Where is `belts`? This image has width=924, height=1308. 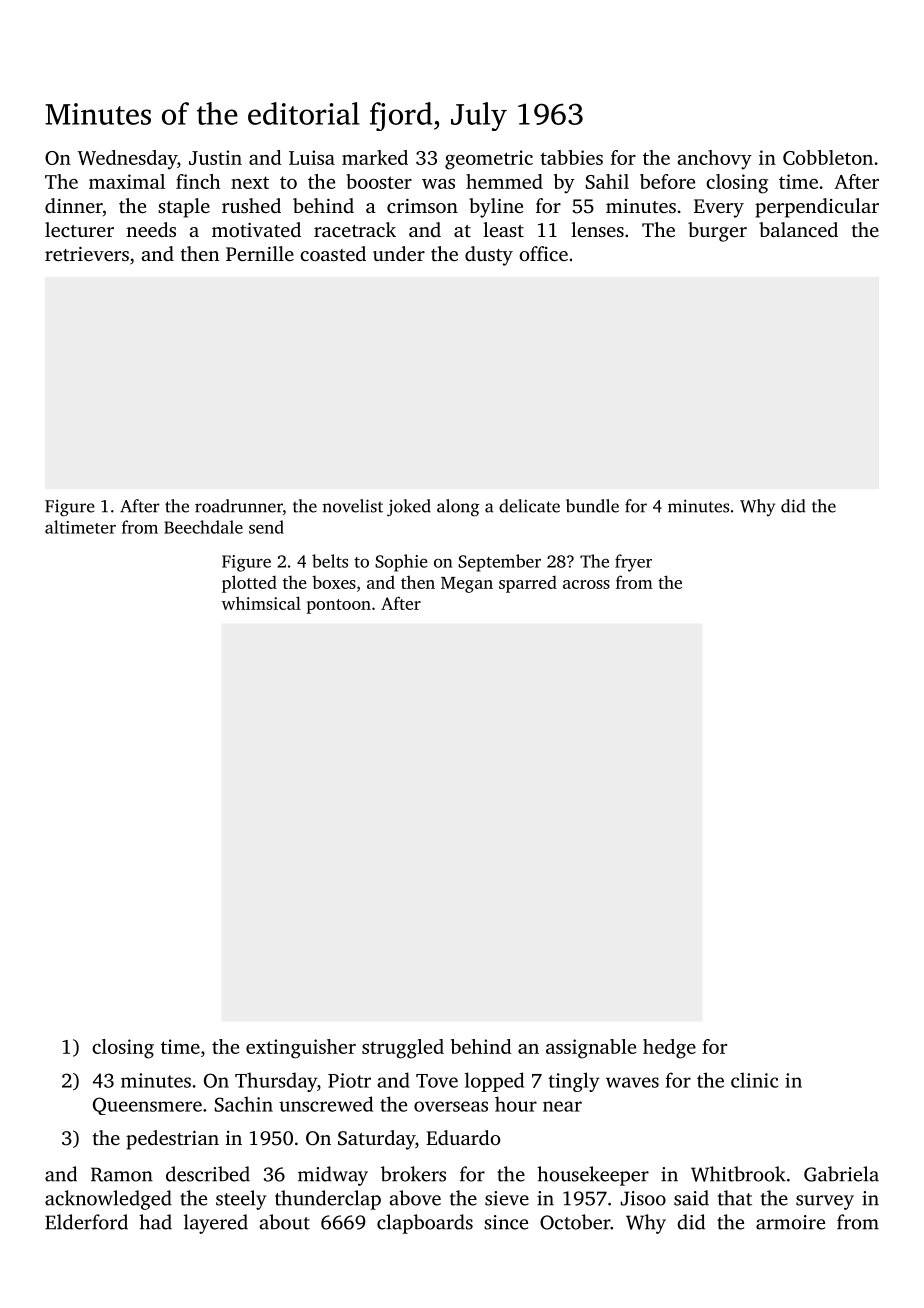 belts is located at coordinates (330, 561).
